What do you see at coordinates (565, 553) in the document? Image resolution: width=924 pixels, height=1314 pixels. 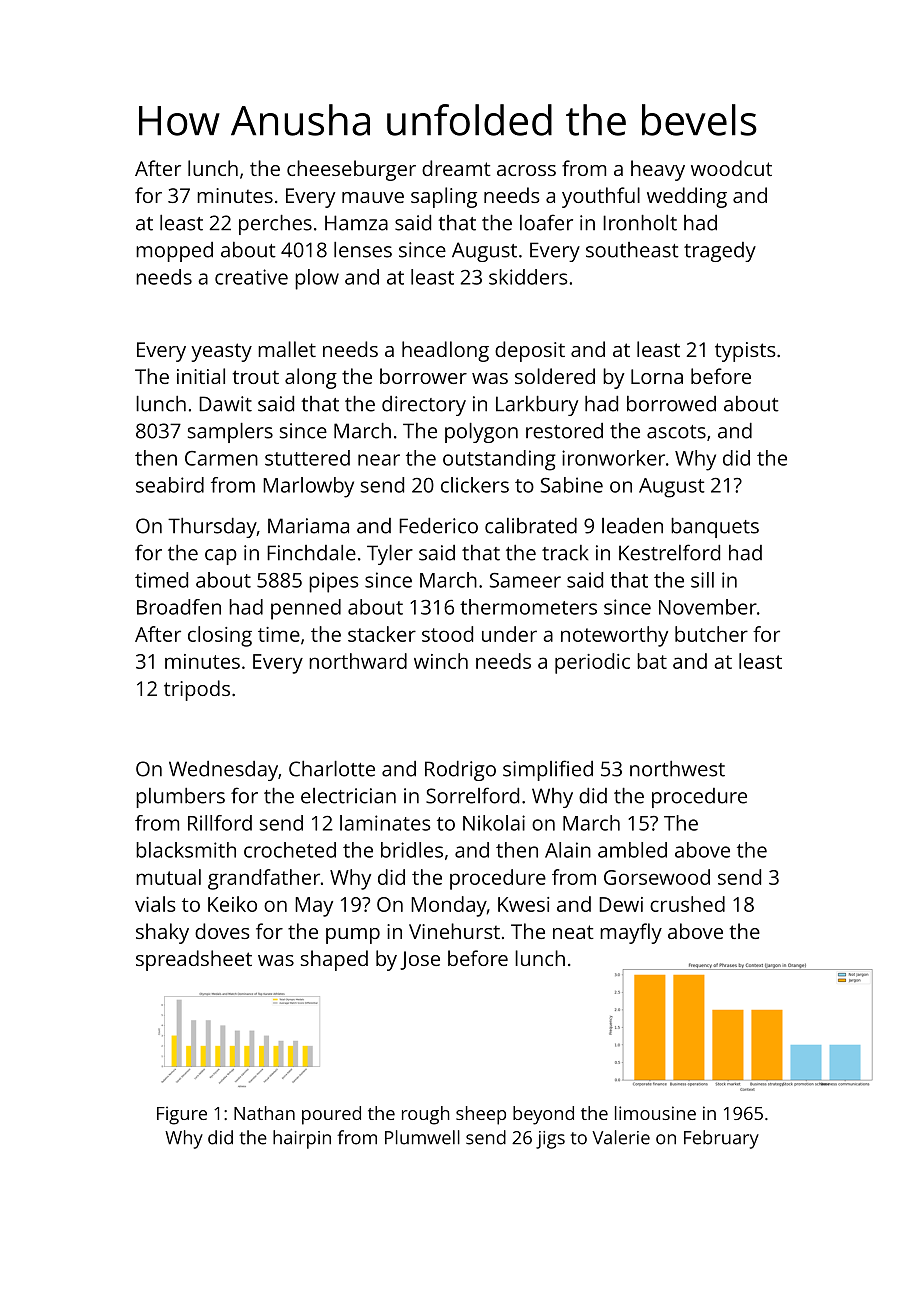 I see `track` at bounding box center [565, 553].
